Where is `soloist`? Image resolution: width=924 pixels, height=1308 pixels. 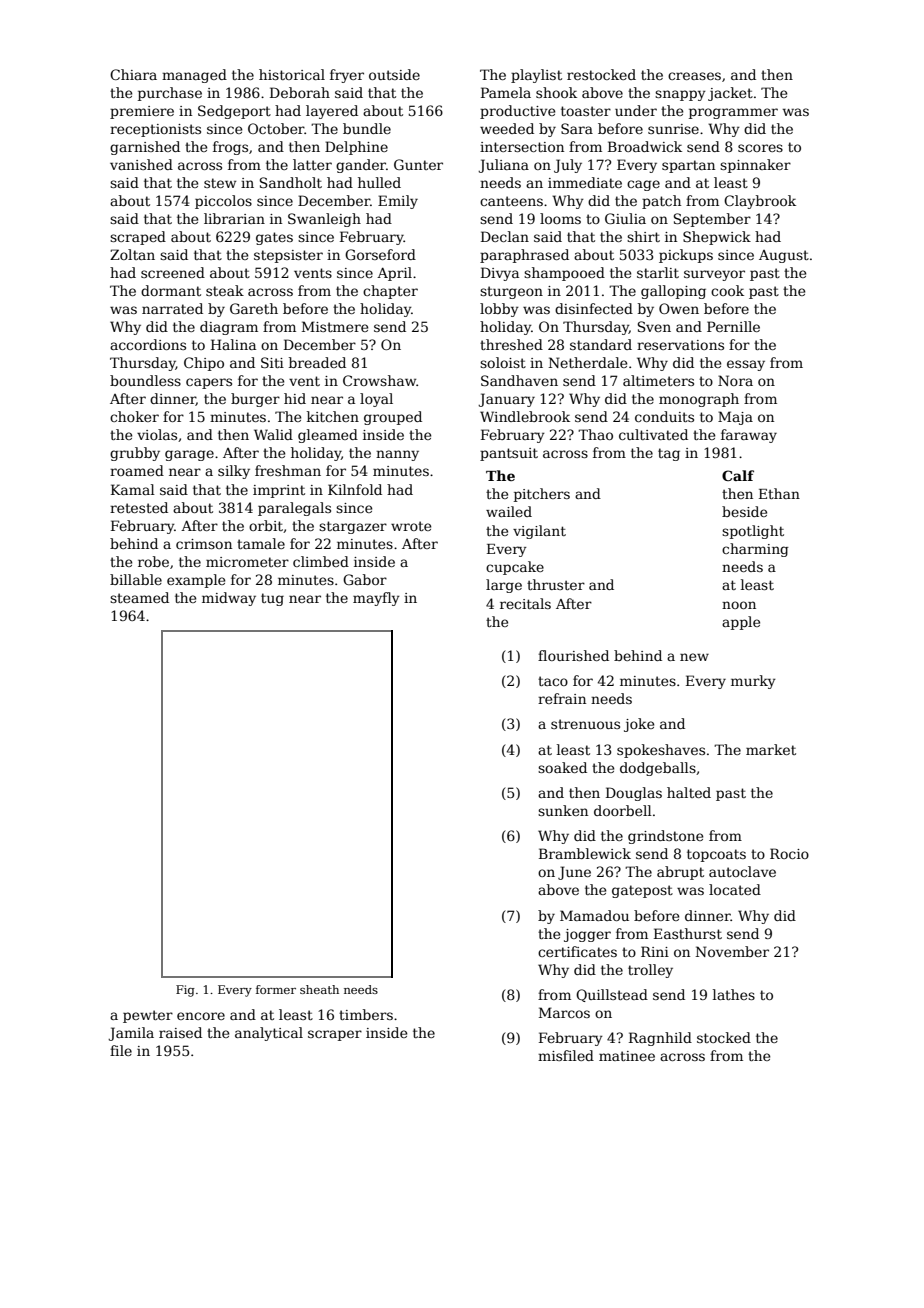
soloist is located at coordinates (503, 362).
